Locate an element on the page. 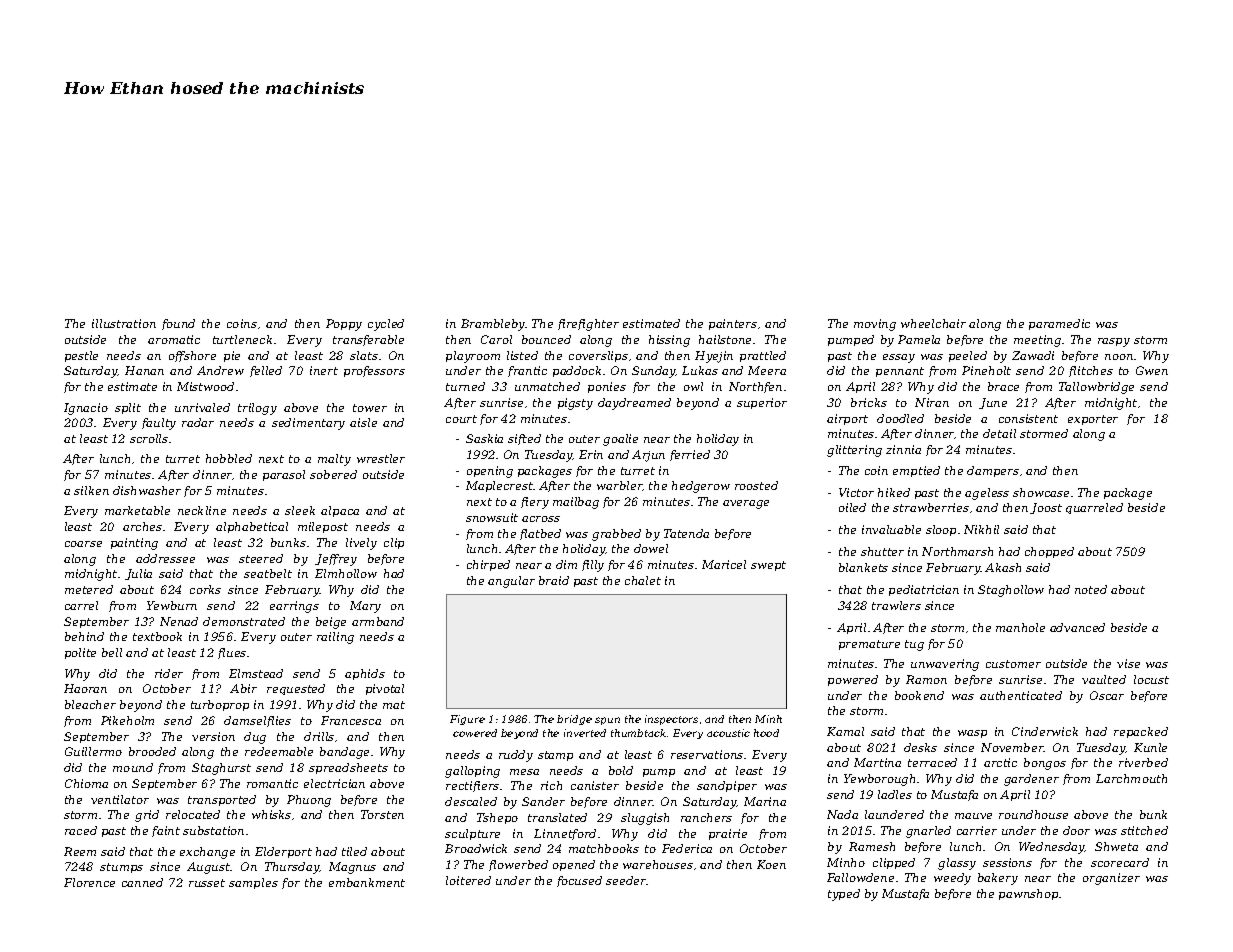 This page has height=952, width=1233. firefighter is located at coordinates (588, 325).
